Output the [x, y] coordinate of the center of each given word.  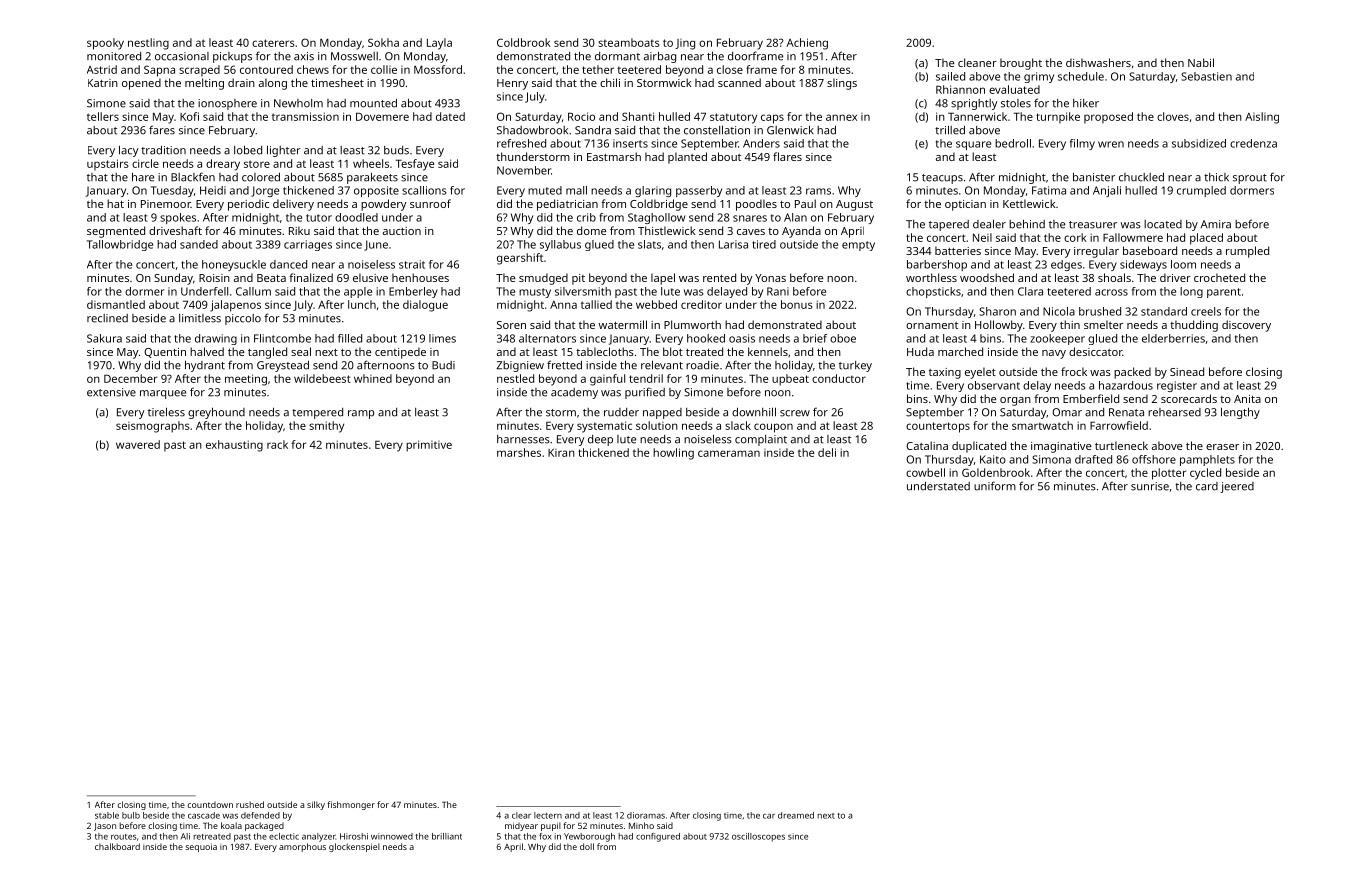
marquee [163, 394]
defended [260, 815]
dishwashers [1098, 62]
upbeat [790, 380]
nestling [148, 44]
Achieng [807, 44]
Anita [1247, 399]
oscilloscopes [758, 837]
